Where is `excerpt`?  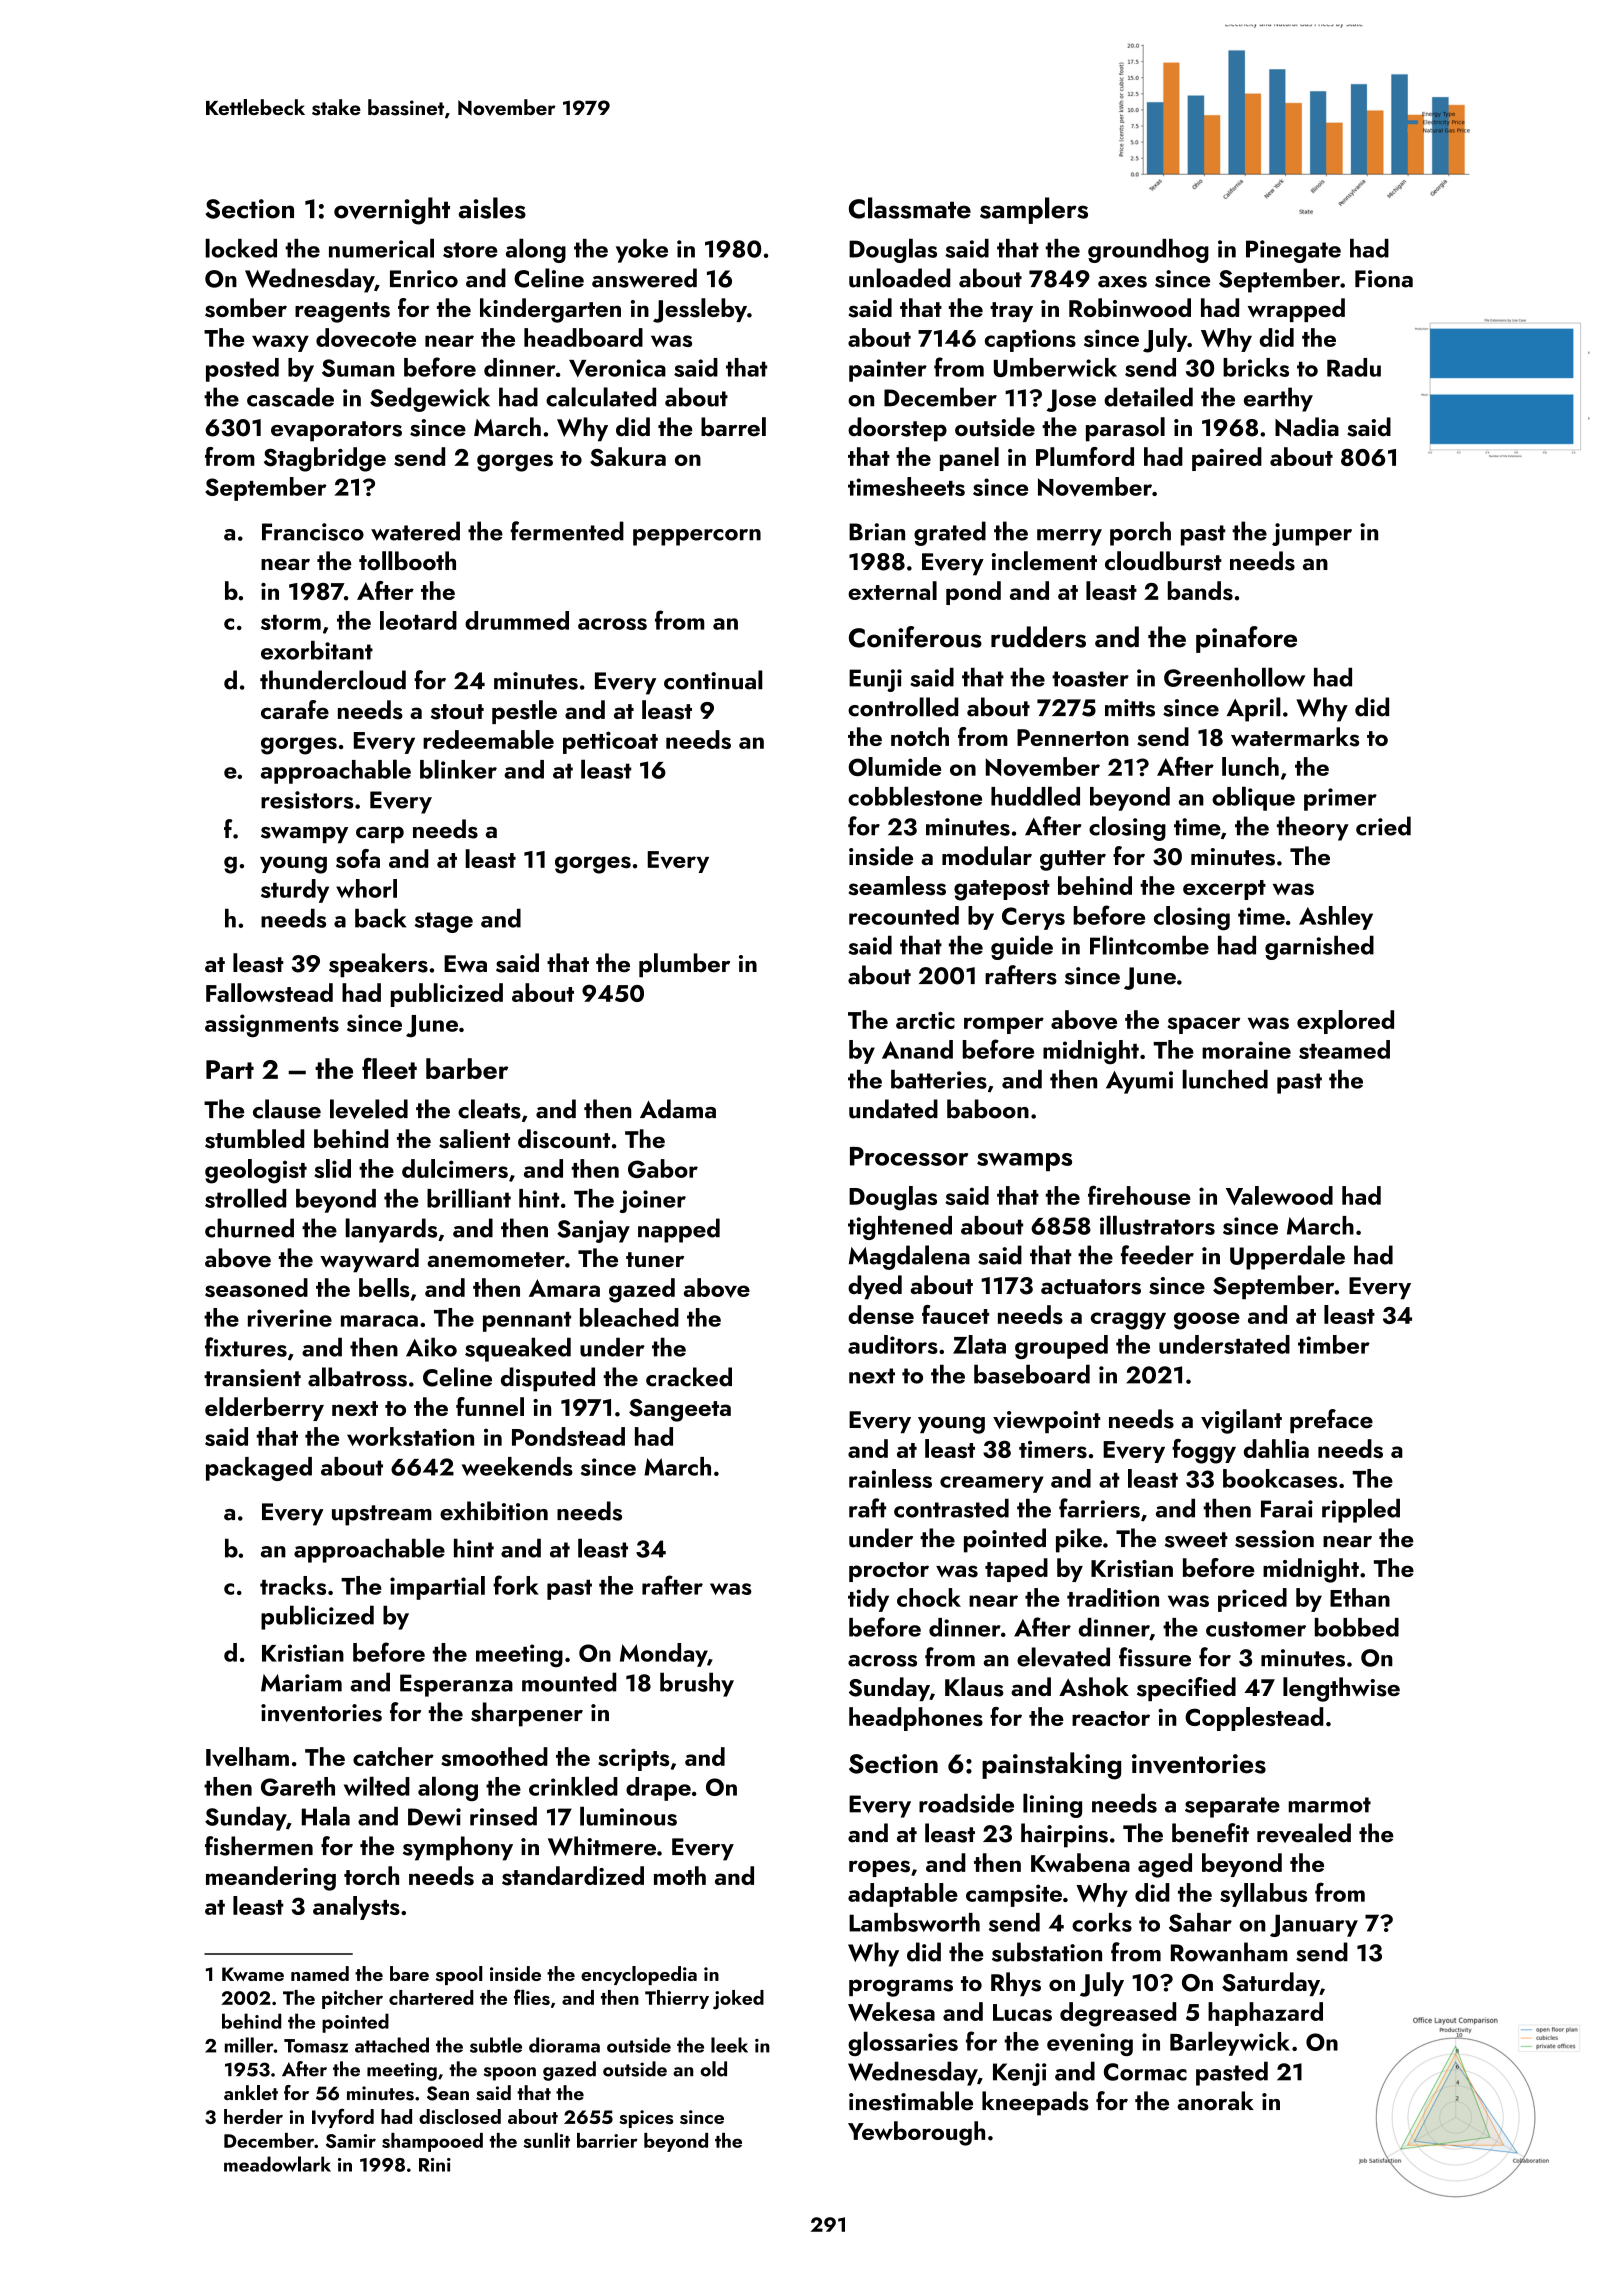 excerpt is located at coordinates (1224, 890).
